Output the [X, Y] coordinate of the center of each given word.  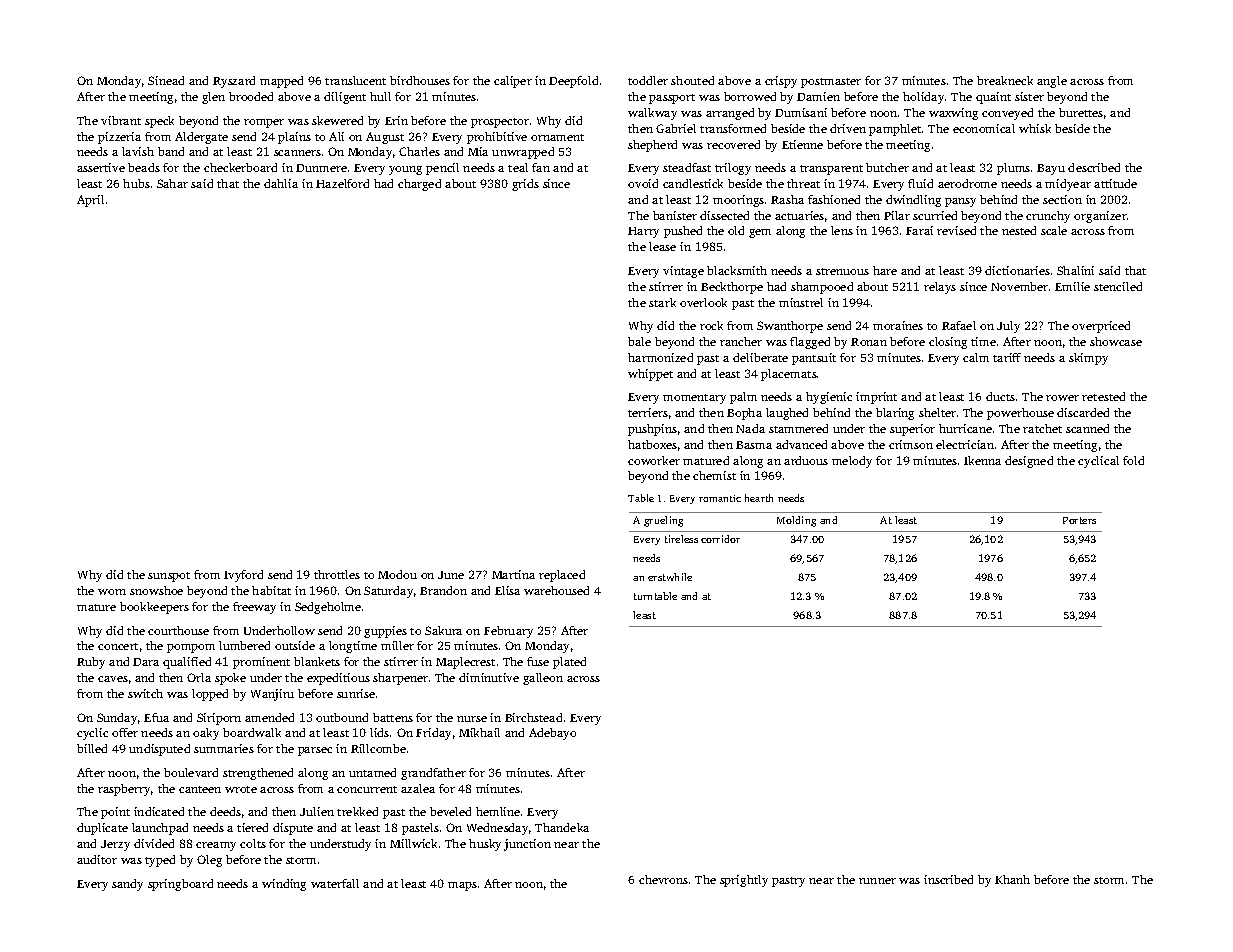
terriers [648, 412]
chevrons [663, 879]
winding [284, 885]
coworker [654, 460]
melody [852, 462]
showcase [1116, 341]
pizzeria [119, 138]
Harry [643, 232]
